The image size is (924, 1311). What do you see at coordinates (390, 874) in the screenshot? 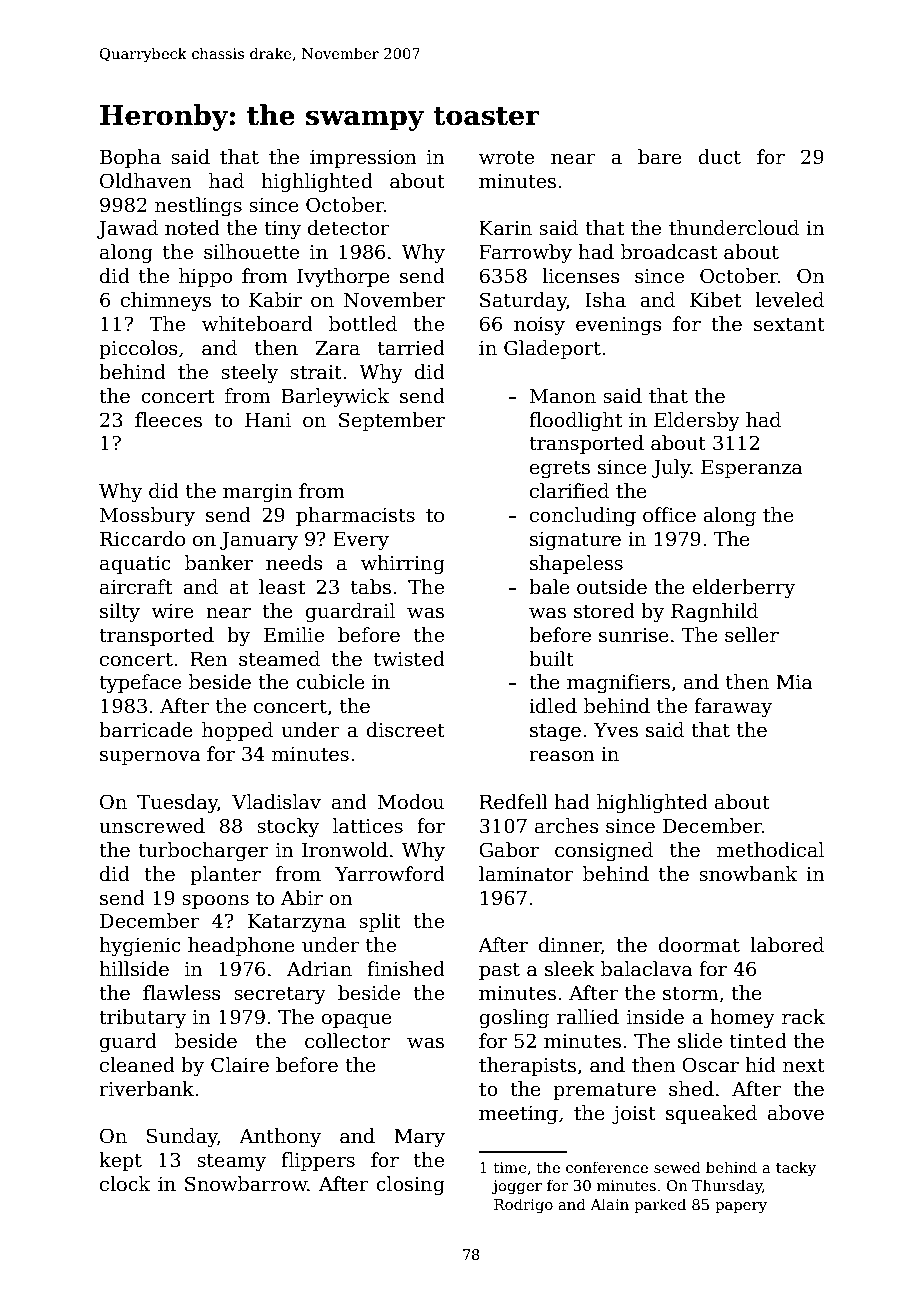
I see `Yarrowford` at bounding box center [390, 874].
